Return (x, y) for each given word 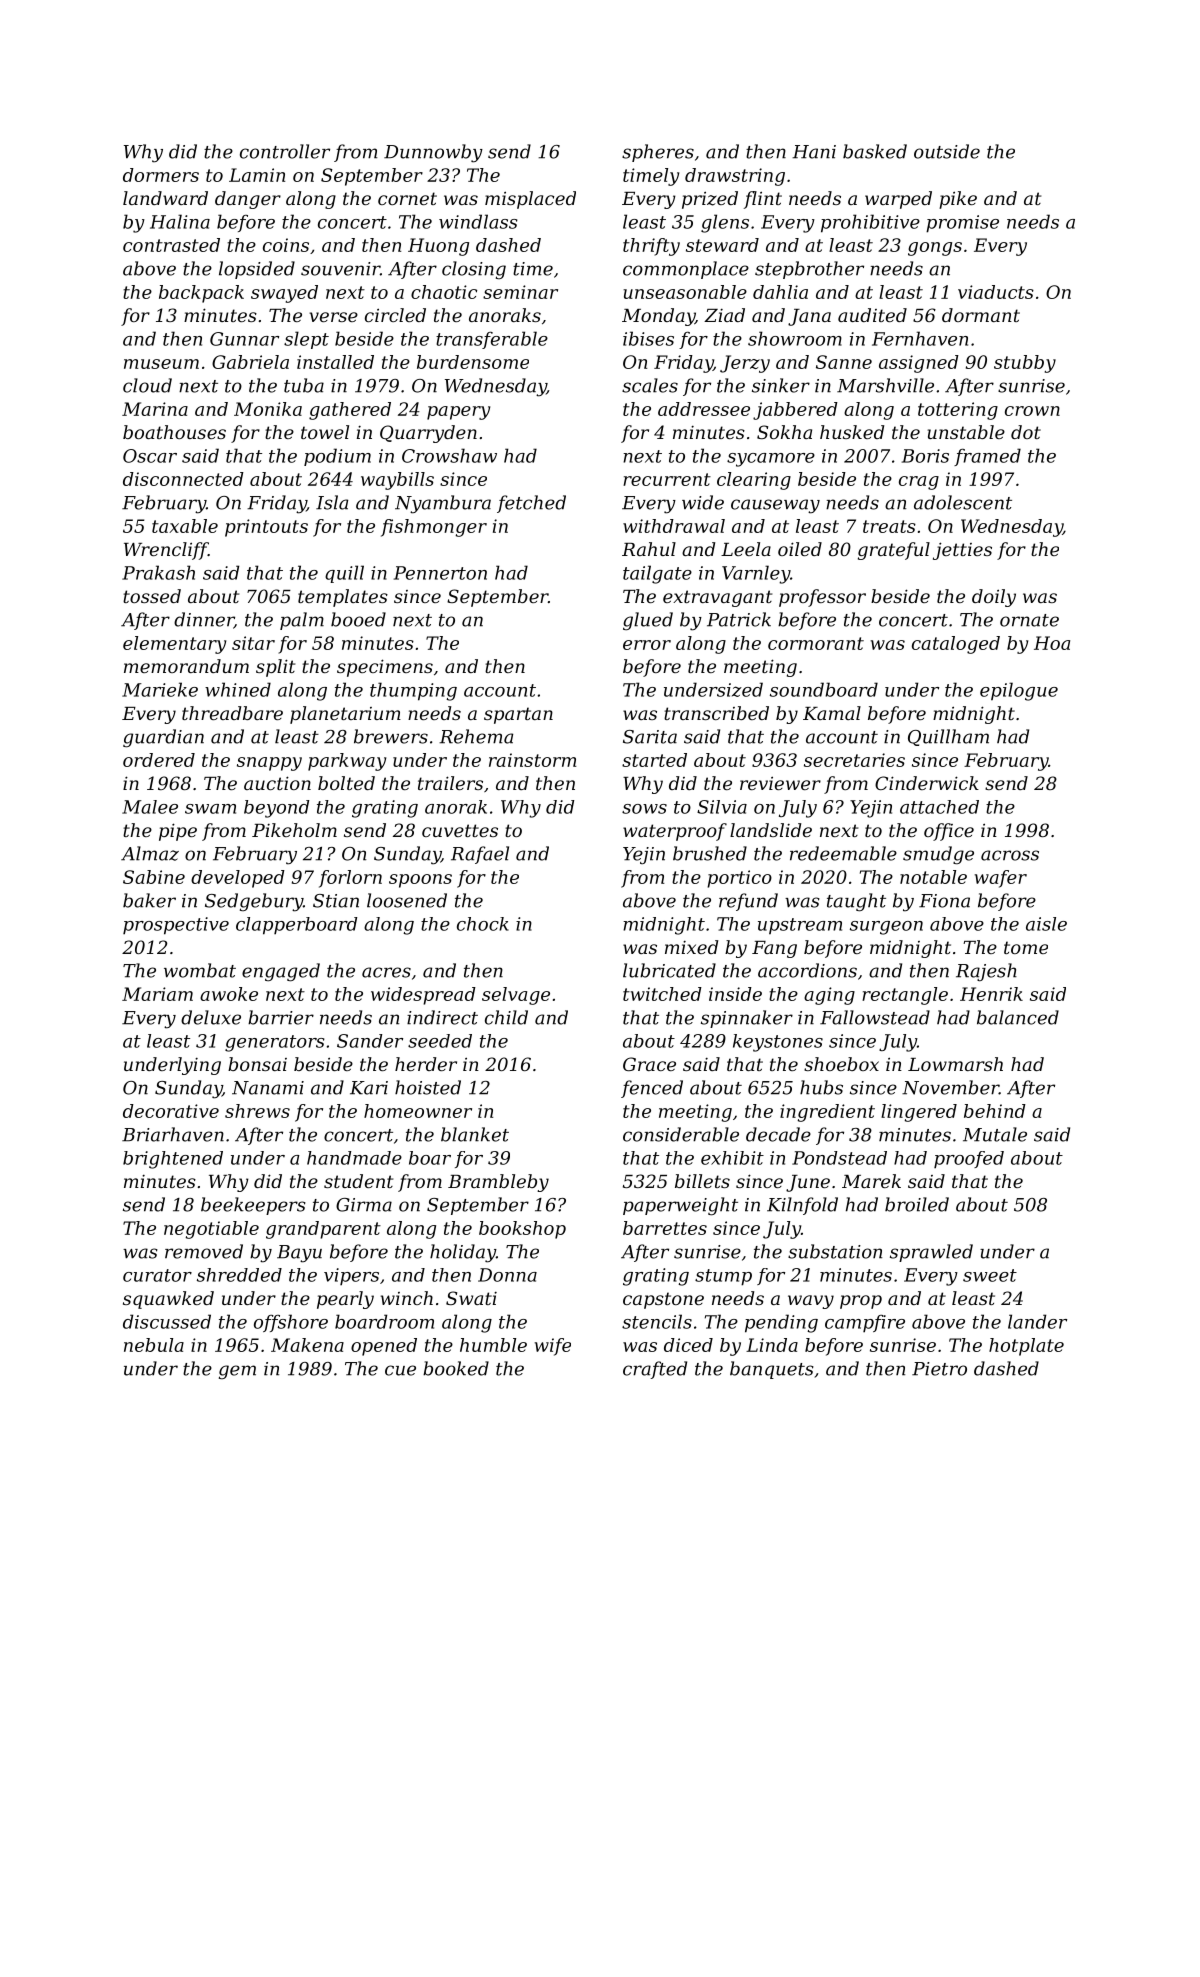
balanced (1018, 1017)
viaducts (996, 292)
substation (835, 1251)
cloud (147, 385)
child (506, 1017)
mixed (691, 947)
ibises (648, 338)
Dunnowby (433, 153)
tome (1026, 947)
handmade (354, 1158)
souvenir (340, 269)
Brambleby (498, 1183)
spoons (420, 881)
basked (875, 151)
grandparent (323, 1230)
